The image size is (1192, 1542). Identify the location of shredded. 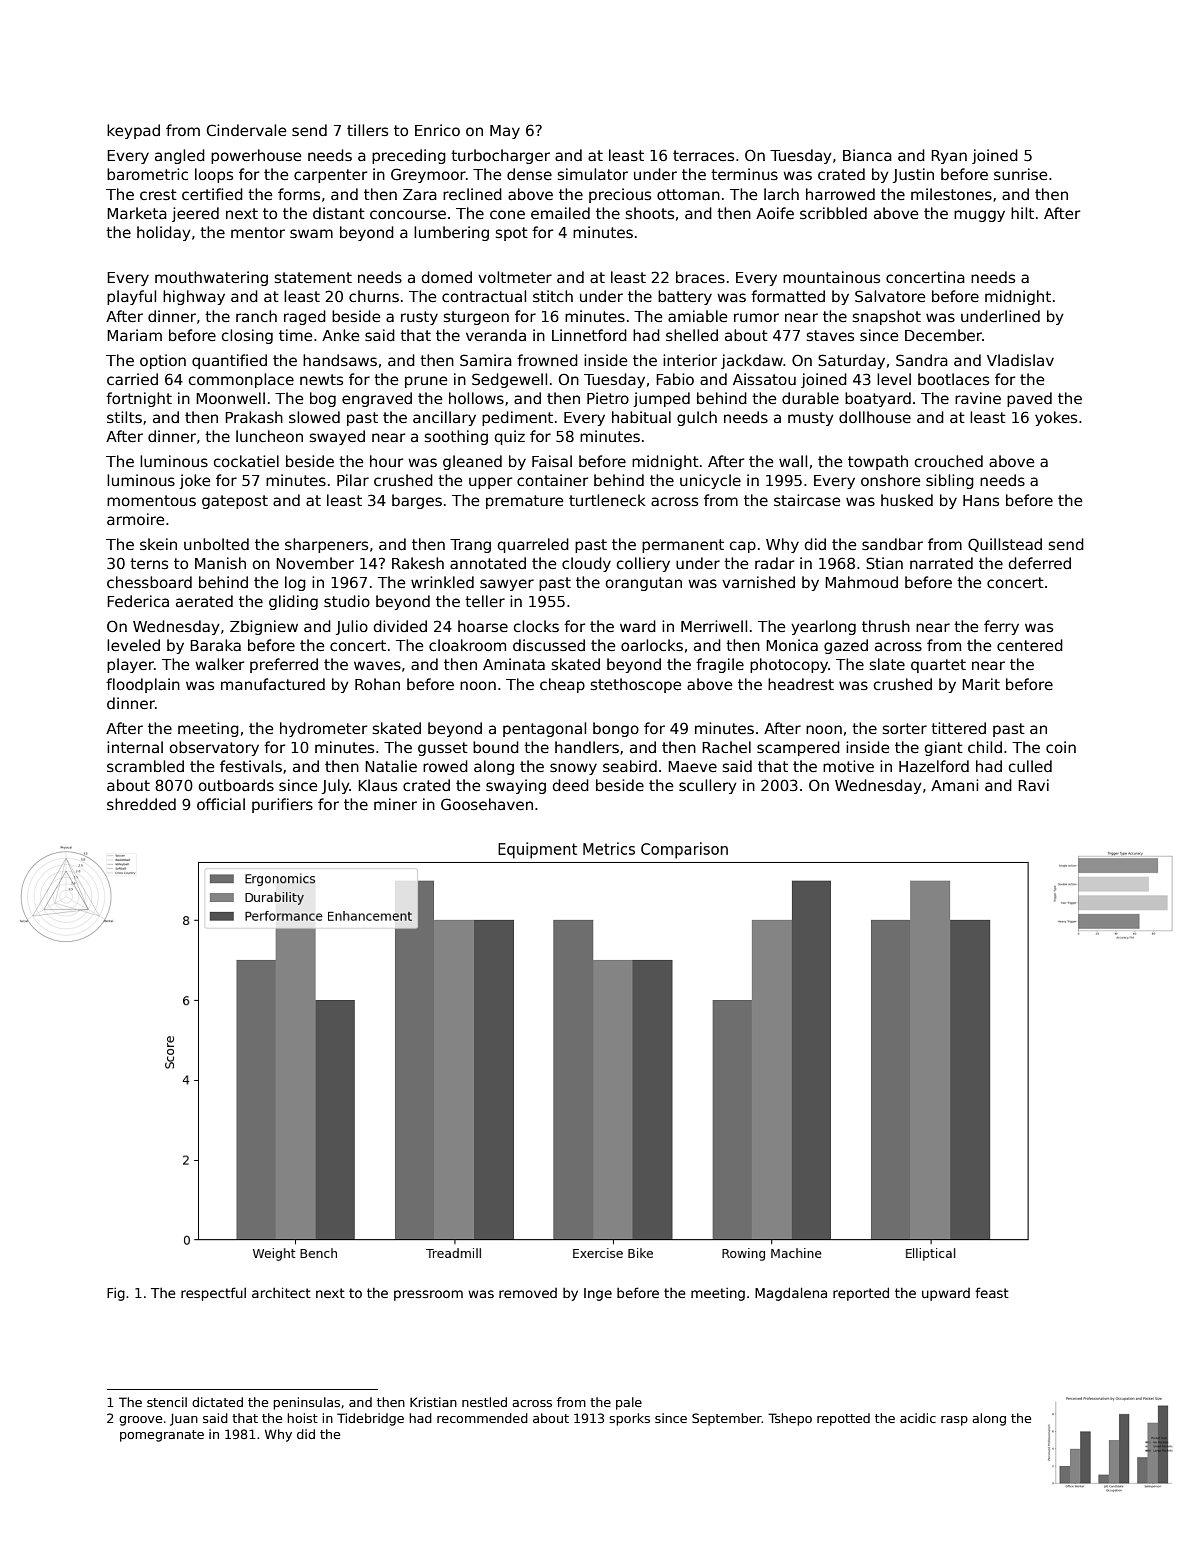
(141, 804).
